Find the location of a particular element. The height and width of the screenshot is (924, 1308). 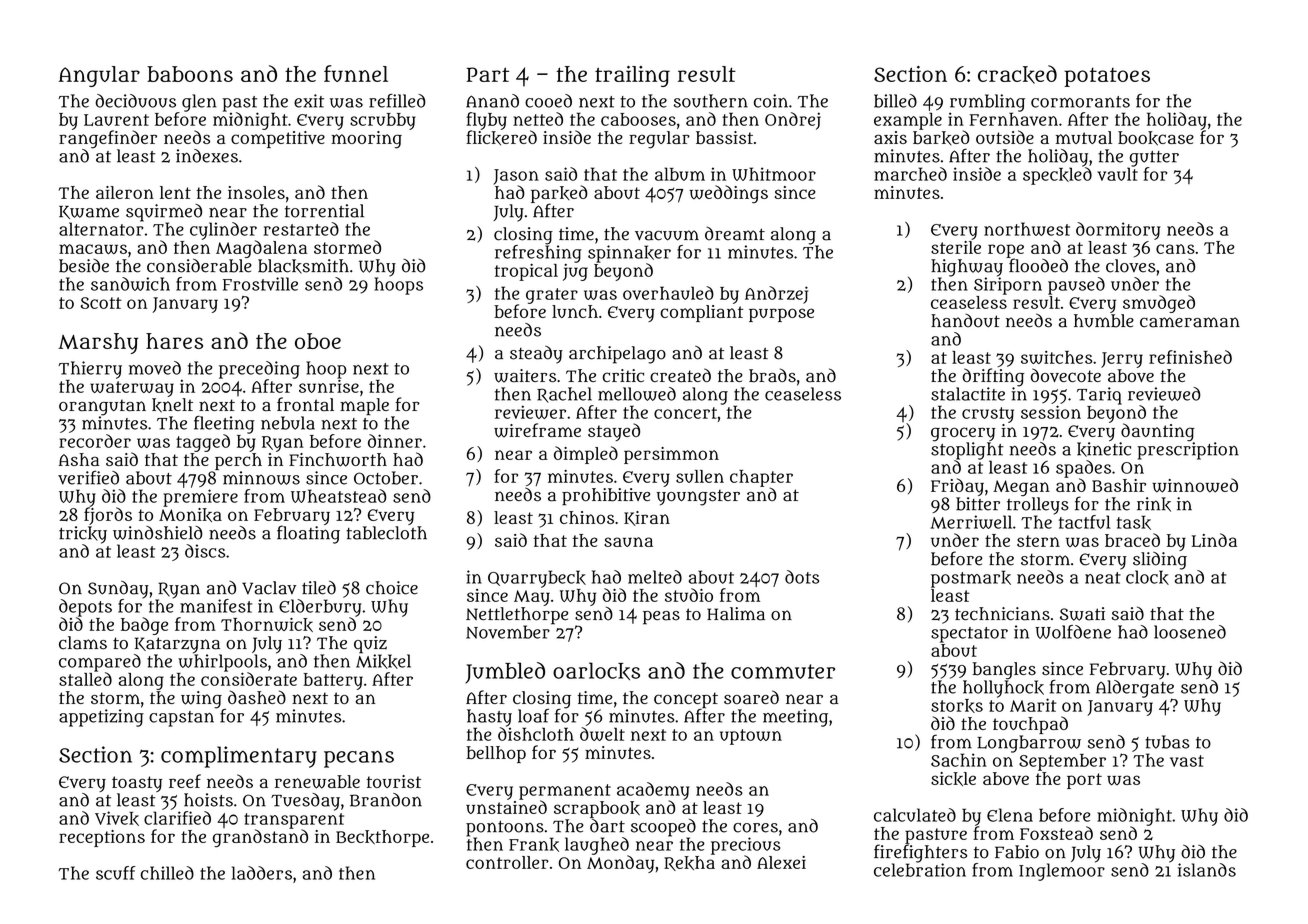

flooded is located at coordinates (1038, 265).
